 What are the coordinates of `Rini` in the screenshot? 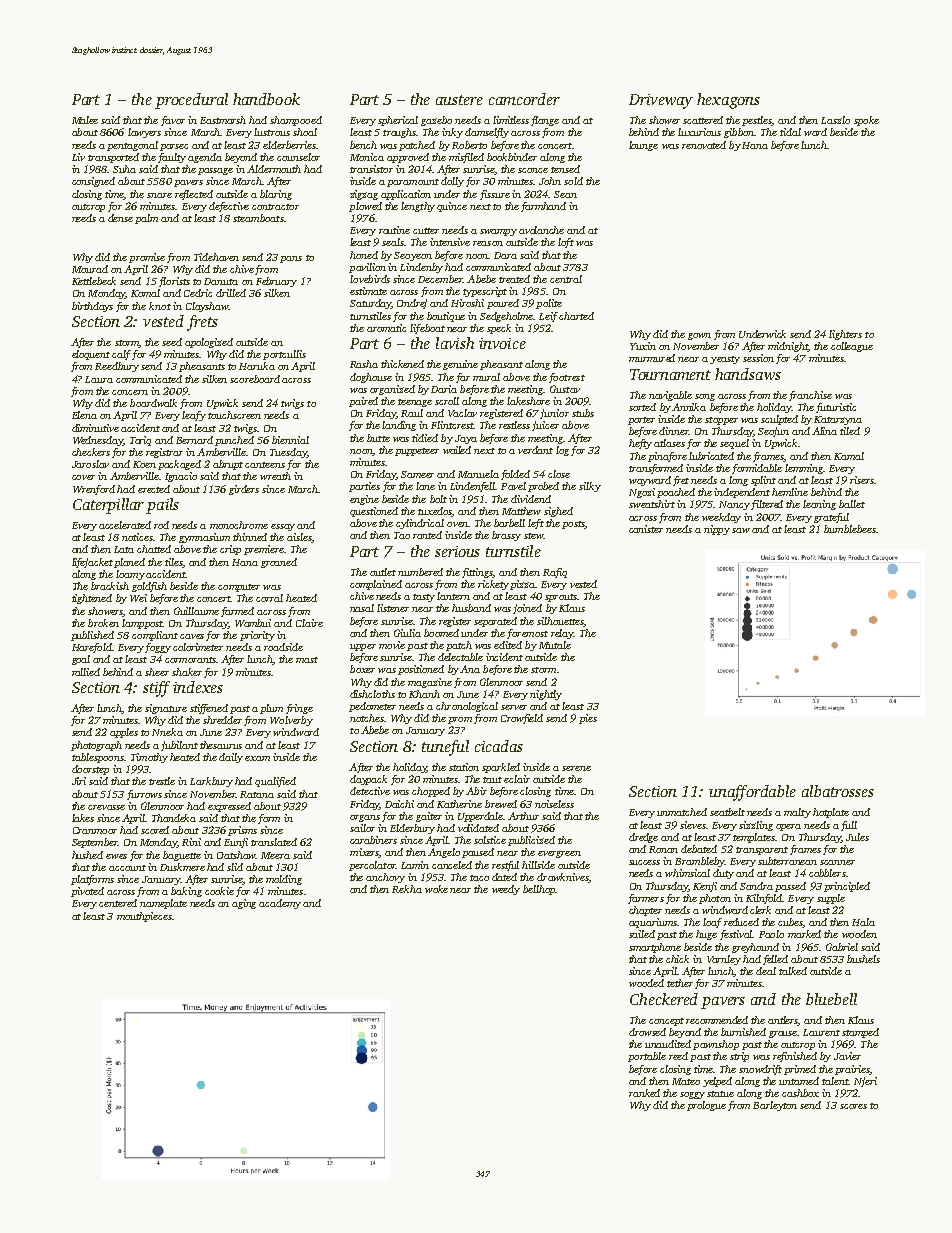 It's located at (191, 842).
